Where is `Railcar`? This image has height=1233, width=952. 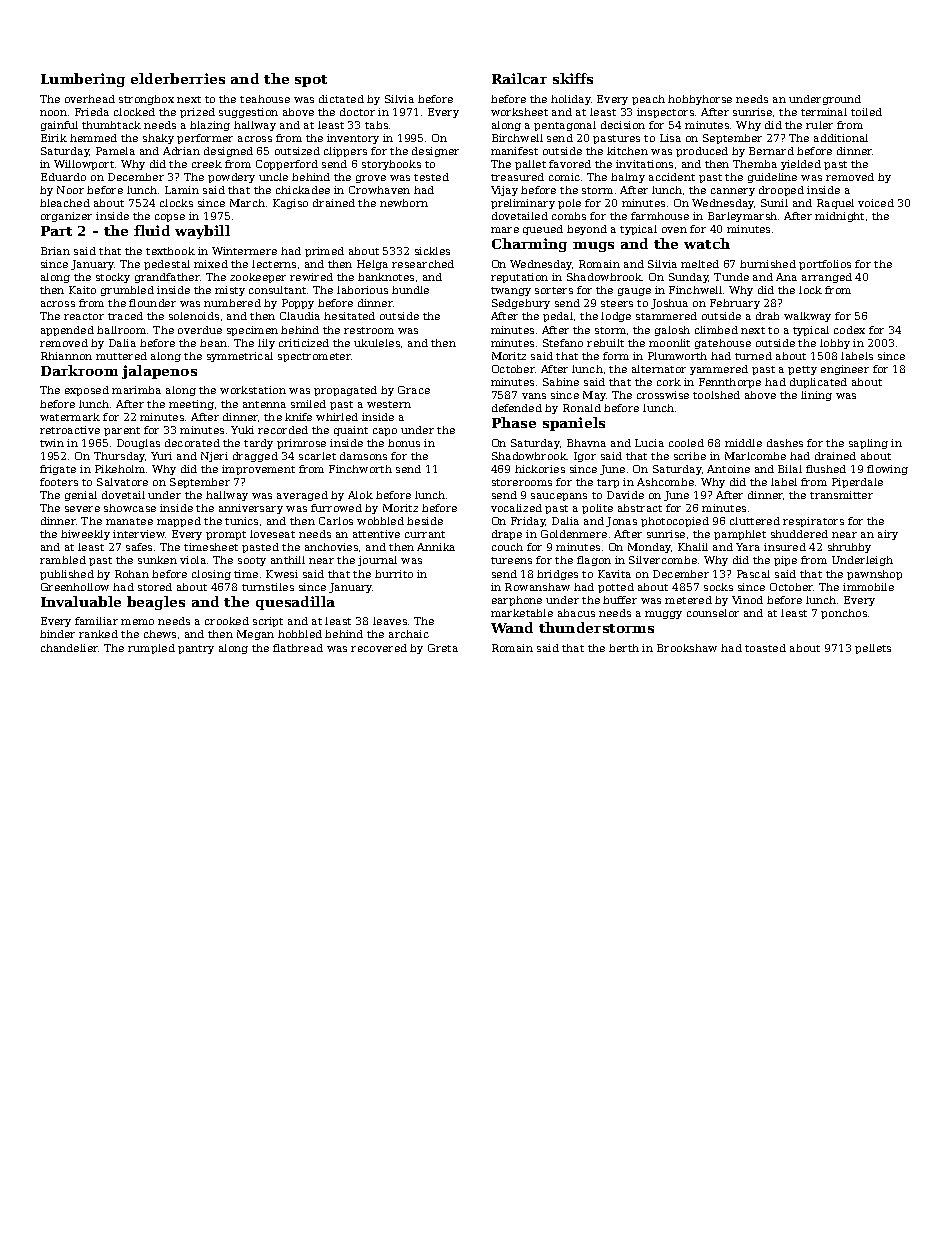 Railcar is located at coordinates (519, 78).
